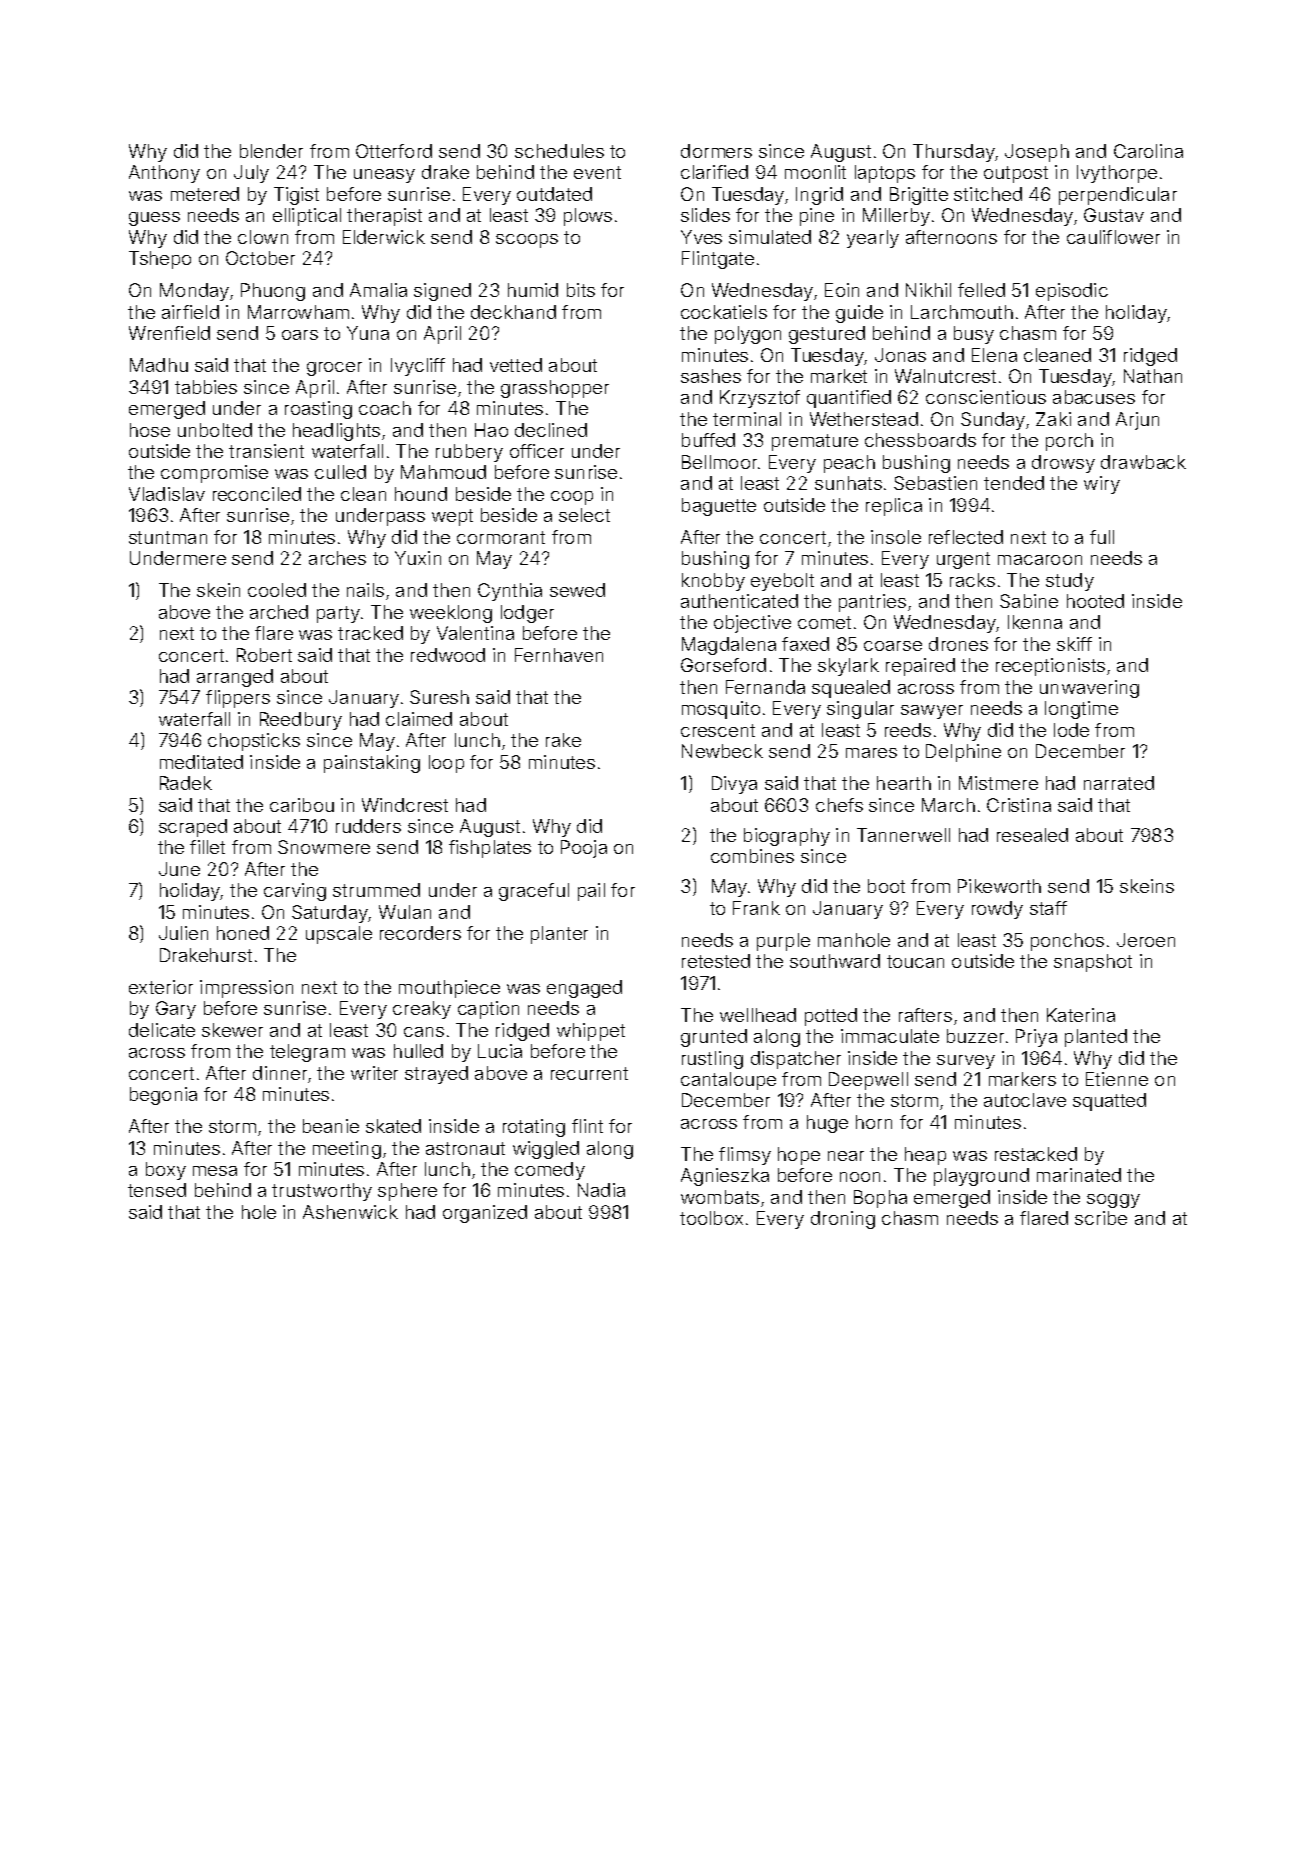 The image size is (1316, 1862). I want to click on reconciled, so click(257, 494).
